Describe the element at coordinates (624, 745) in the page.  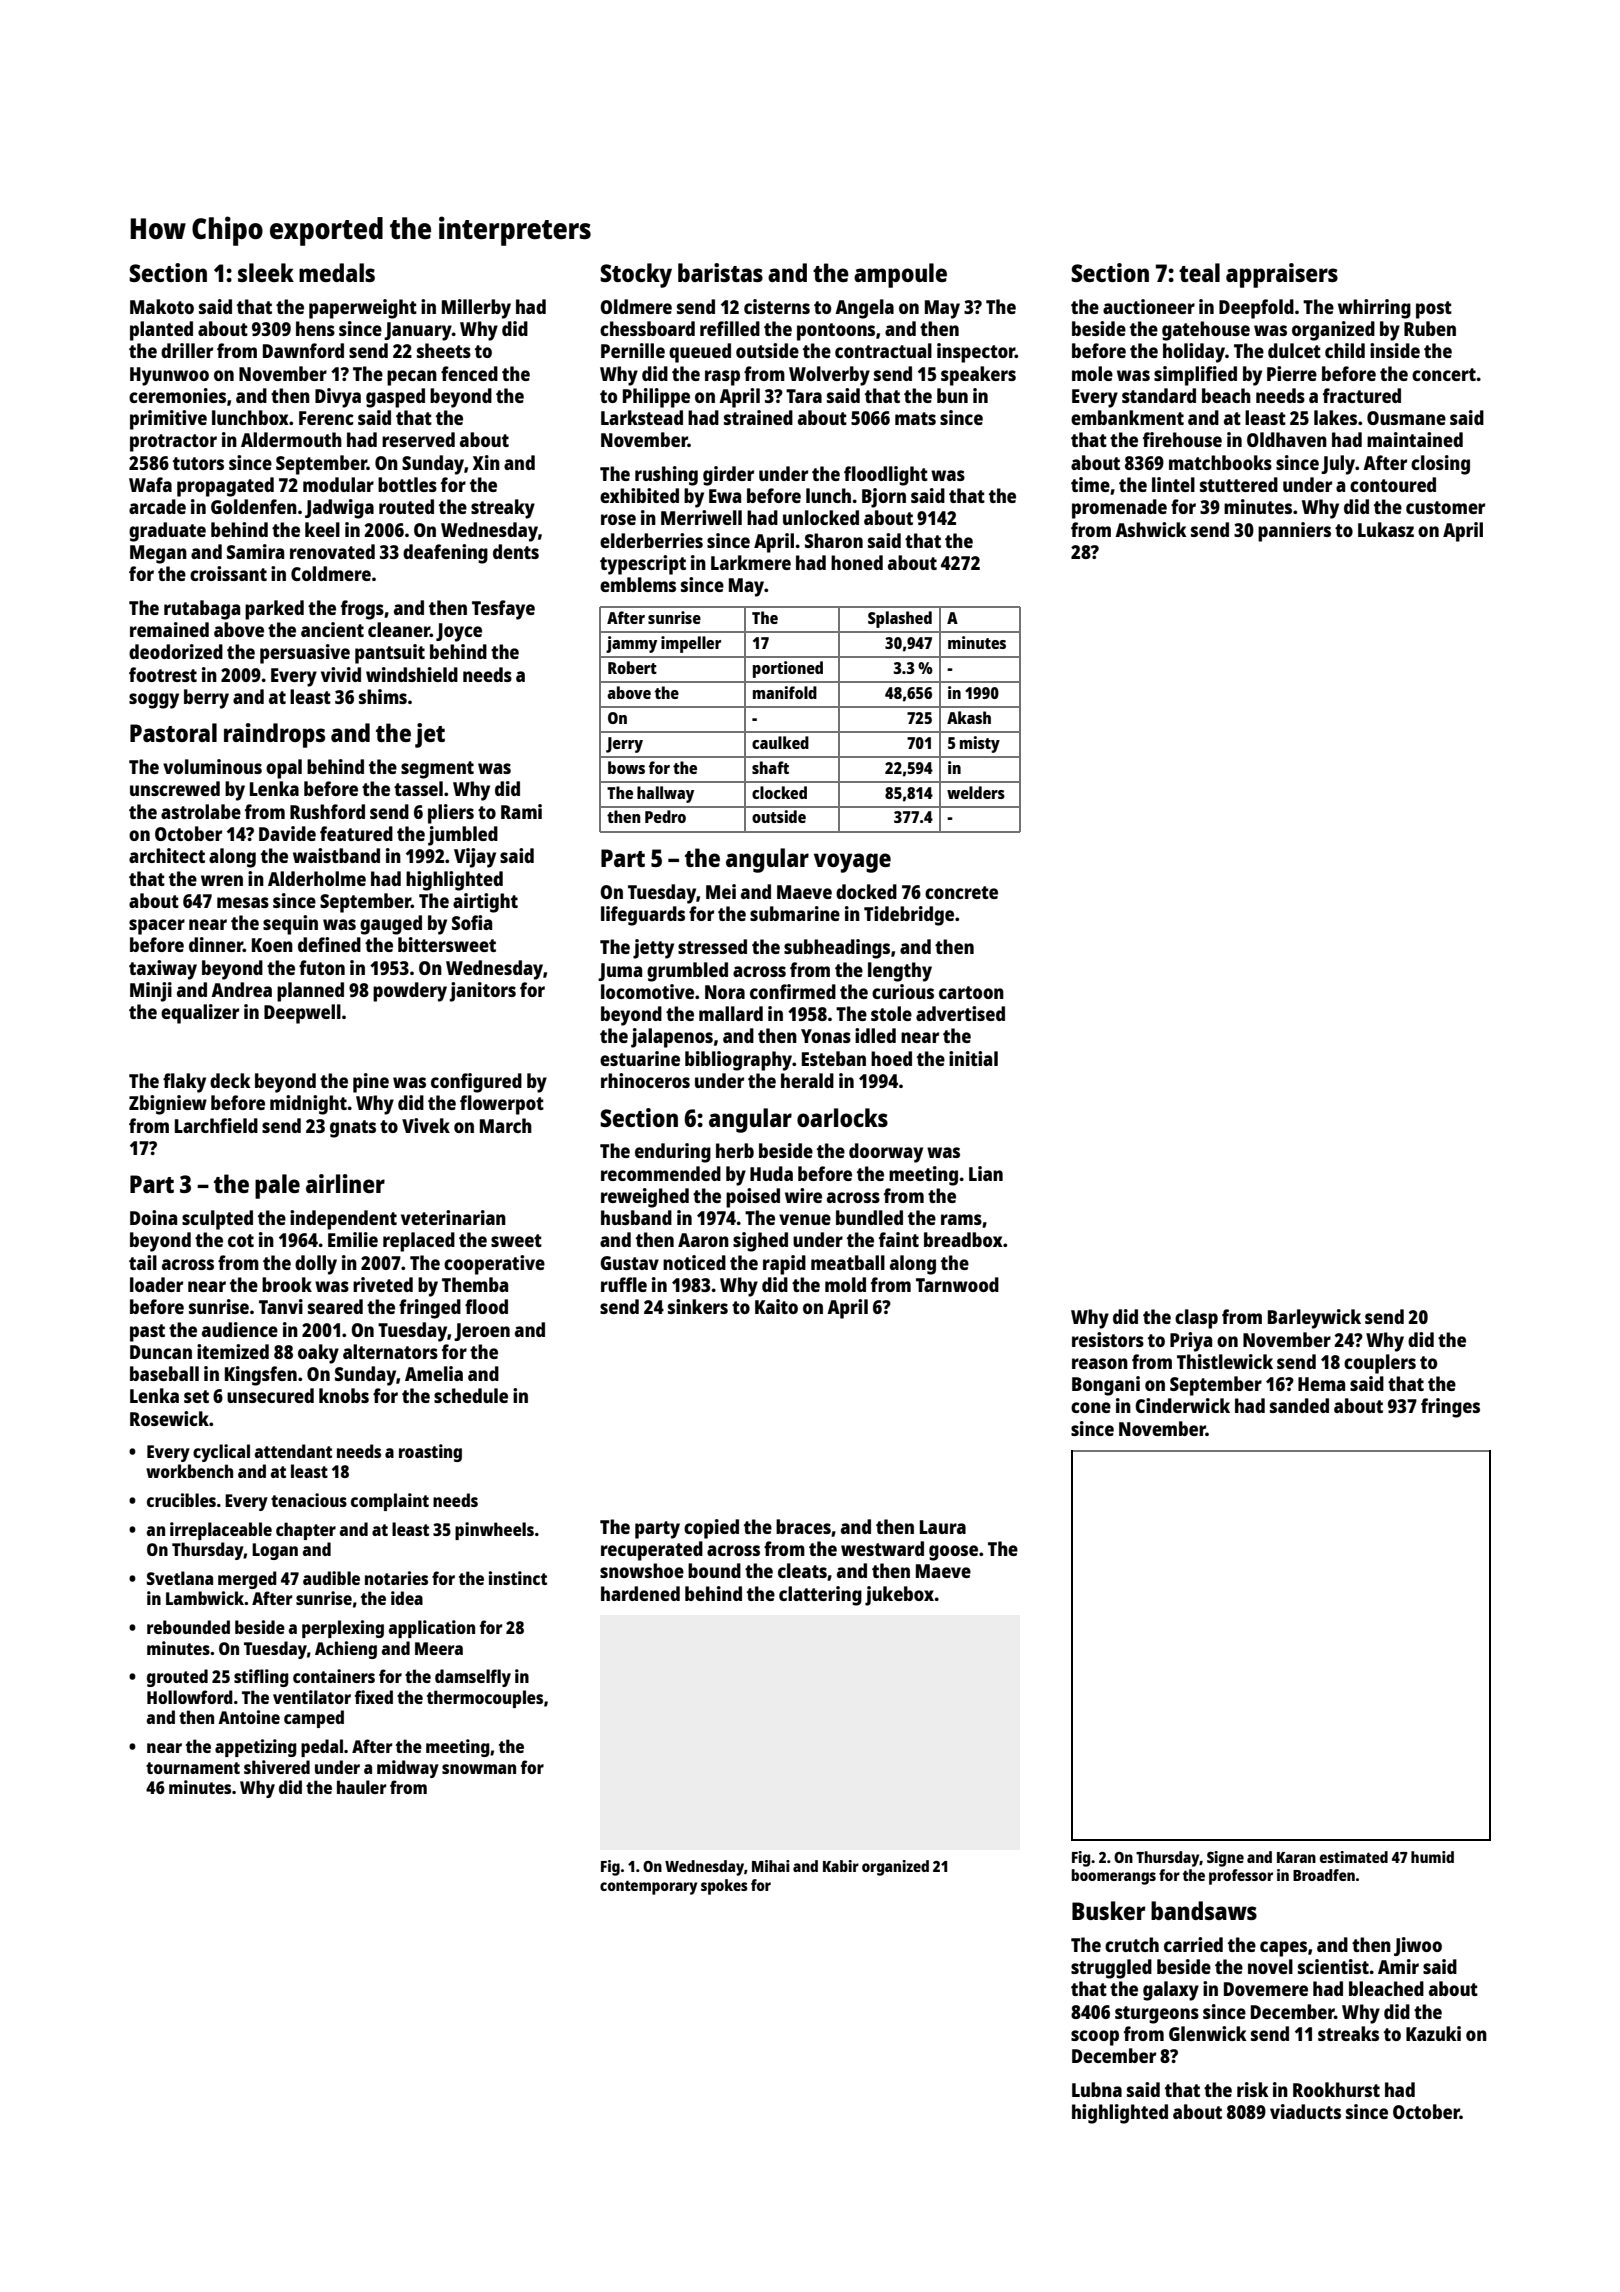
I see `Jerry` at that location.
